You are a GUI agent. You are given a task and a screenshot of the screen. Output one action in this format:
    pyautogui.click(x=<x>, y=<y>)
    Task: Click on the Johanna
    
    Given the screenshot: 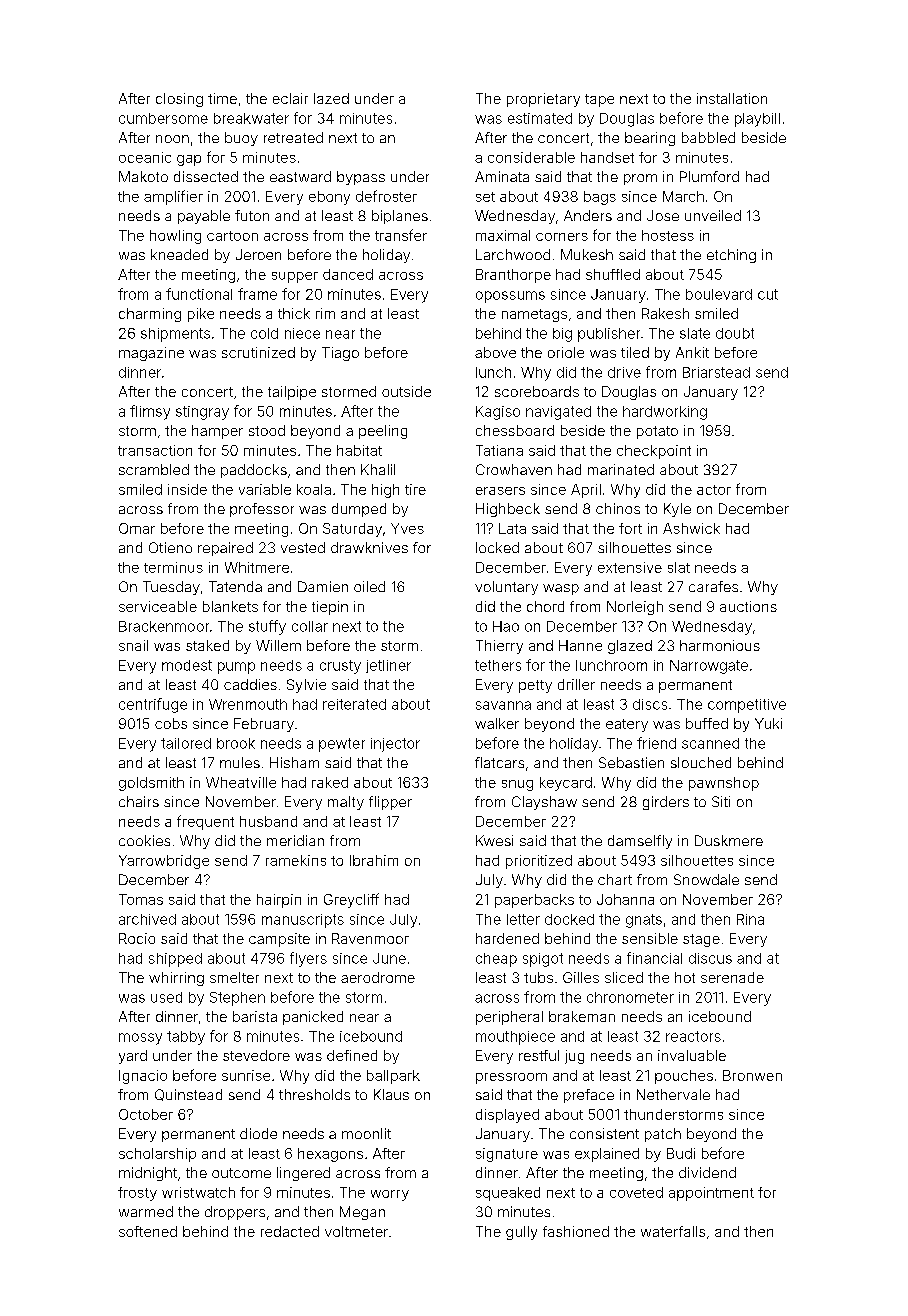 What is the action you would take?
    pyautogui.click(x=625, y=899)
